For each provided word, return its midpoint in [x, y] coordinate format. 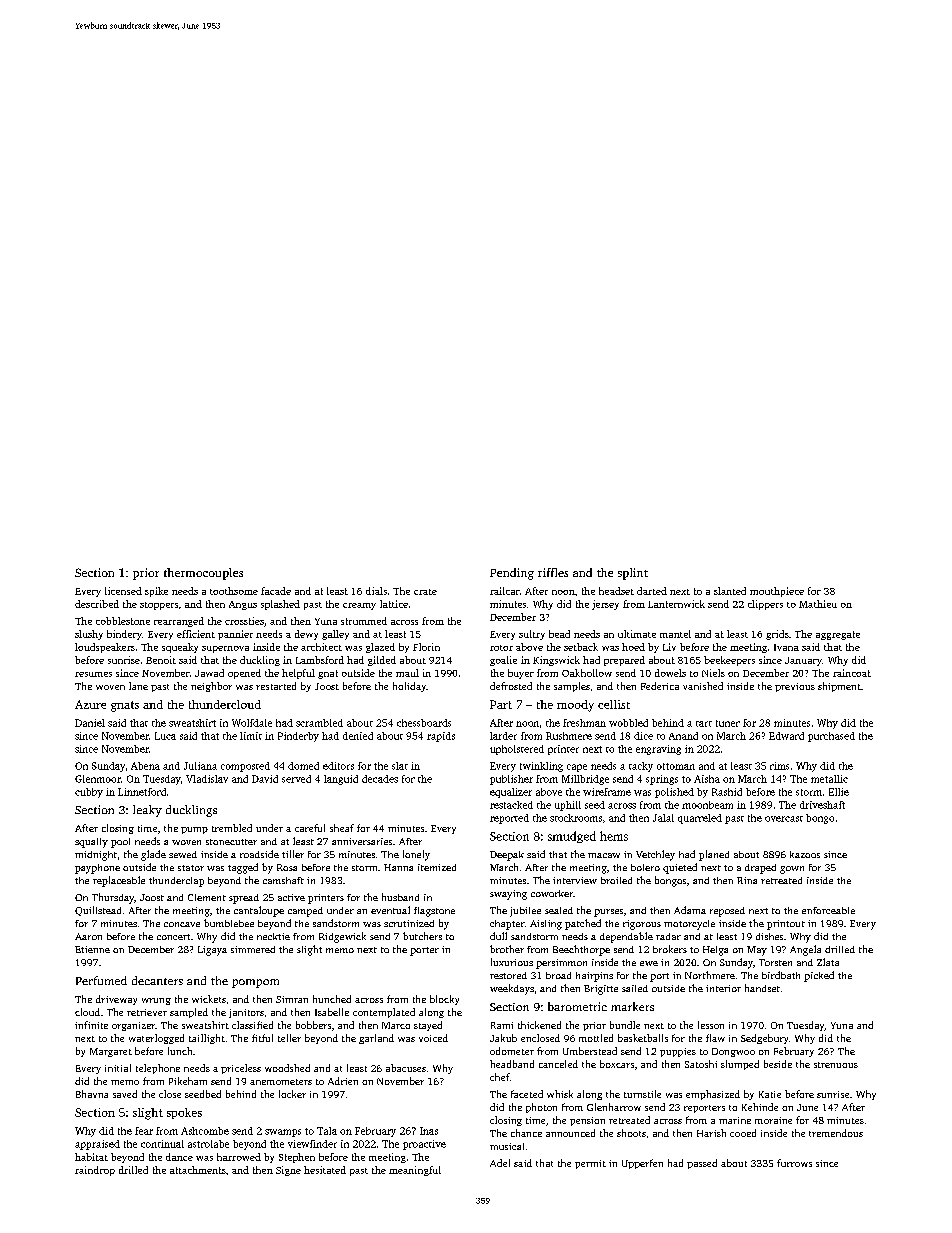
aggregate [838, 635]
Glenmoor [98, 779]
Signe [288, 1171]
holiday [409, 687]
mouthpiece [777, 592]
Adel [500, 1163]
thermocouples [203, 574]
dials [376, 591]
